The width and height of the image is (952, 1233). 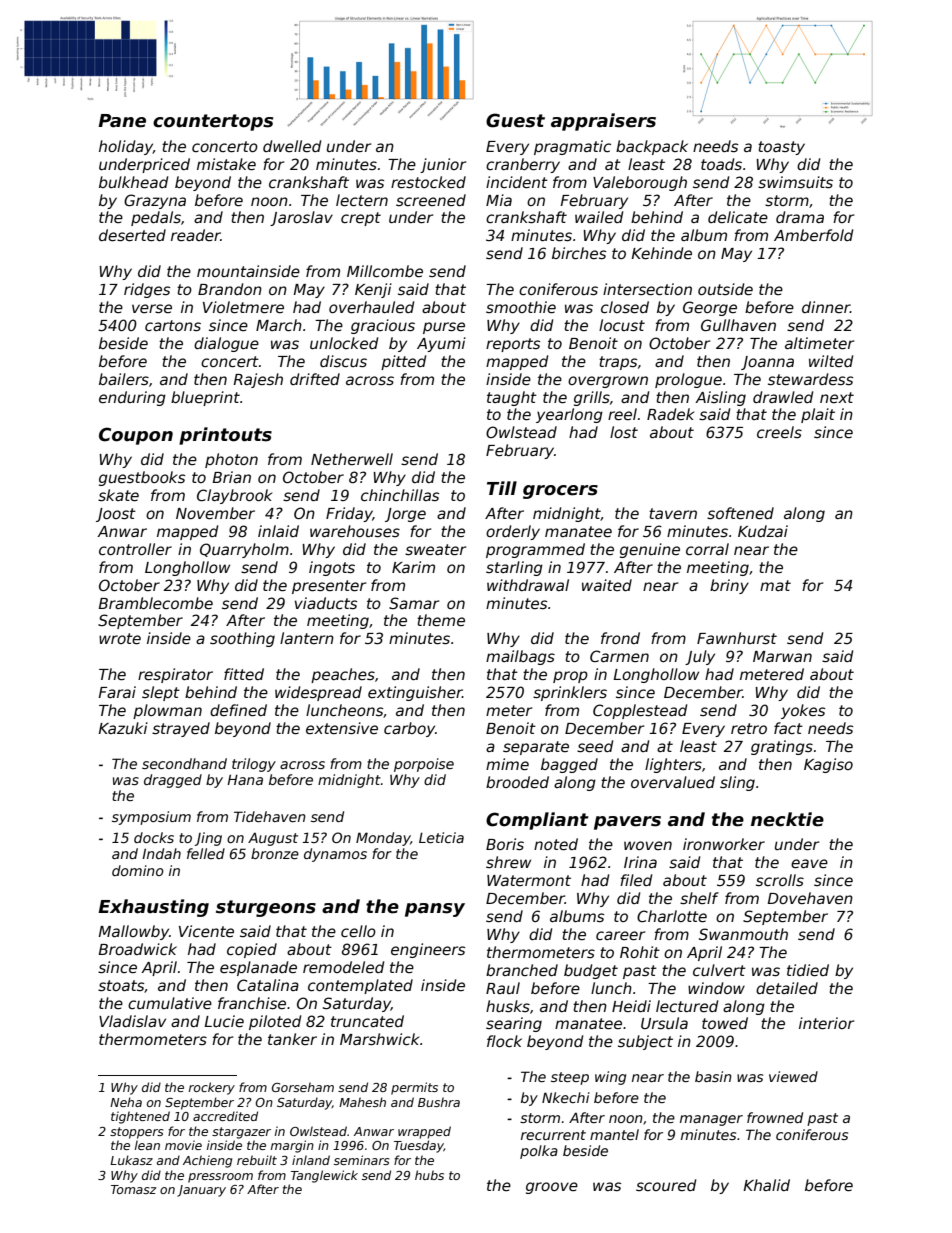 I want to click on toasty, so click(x=781, y=148).
